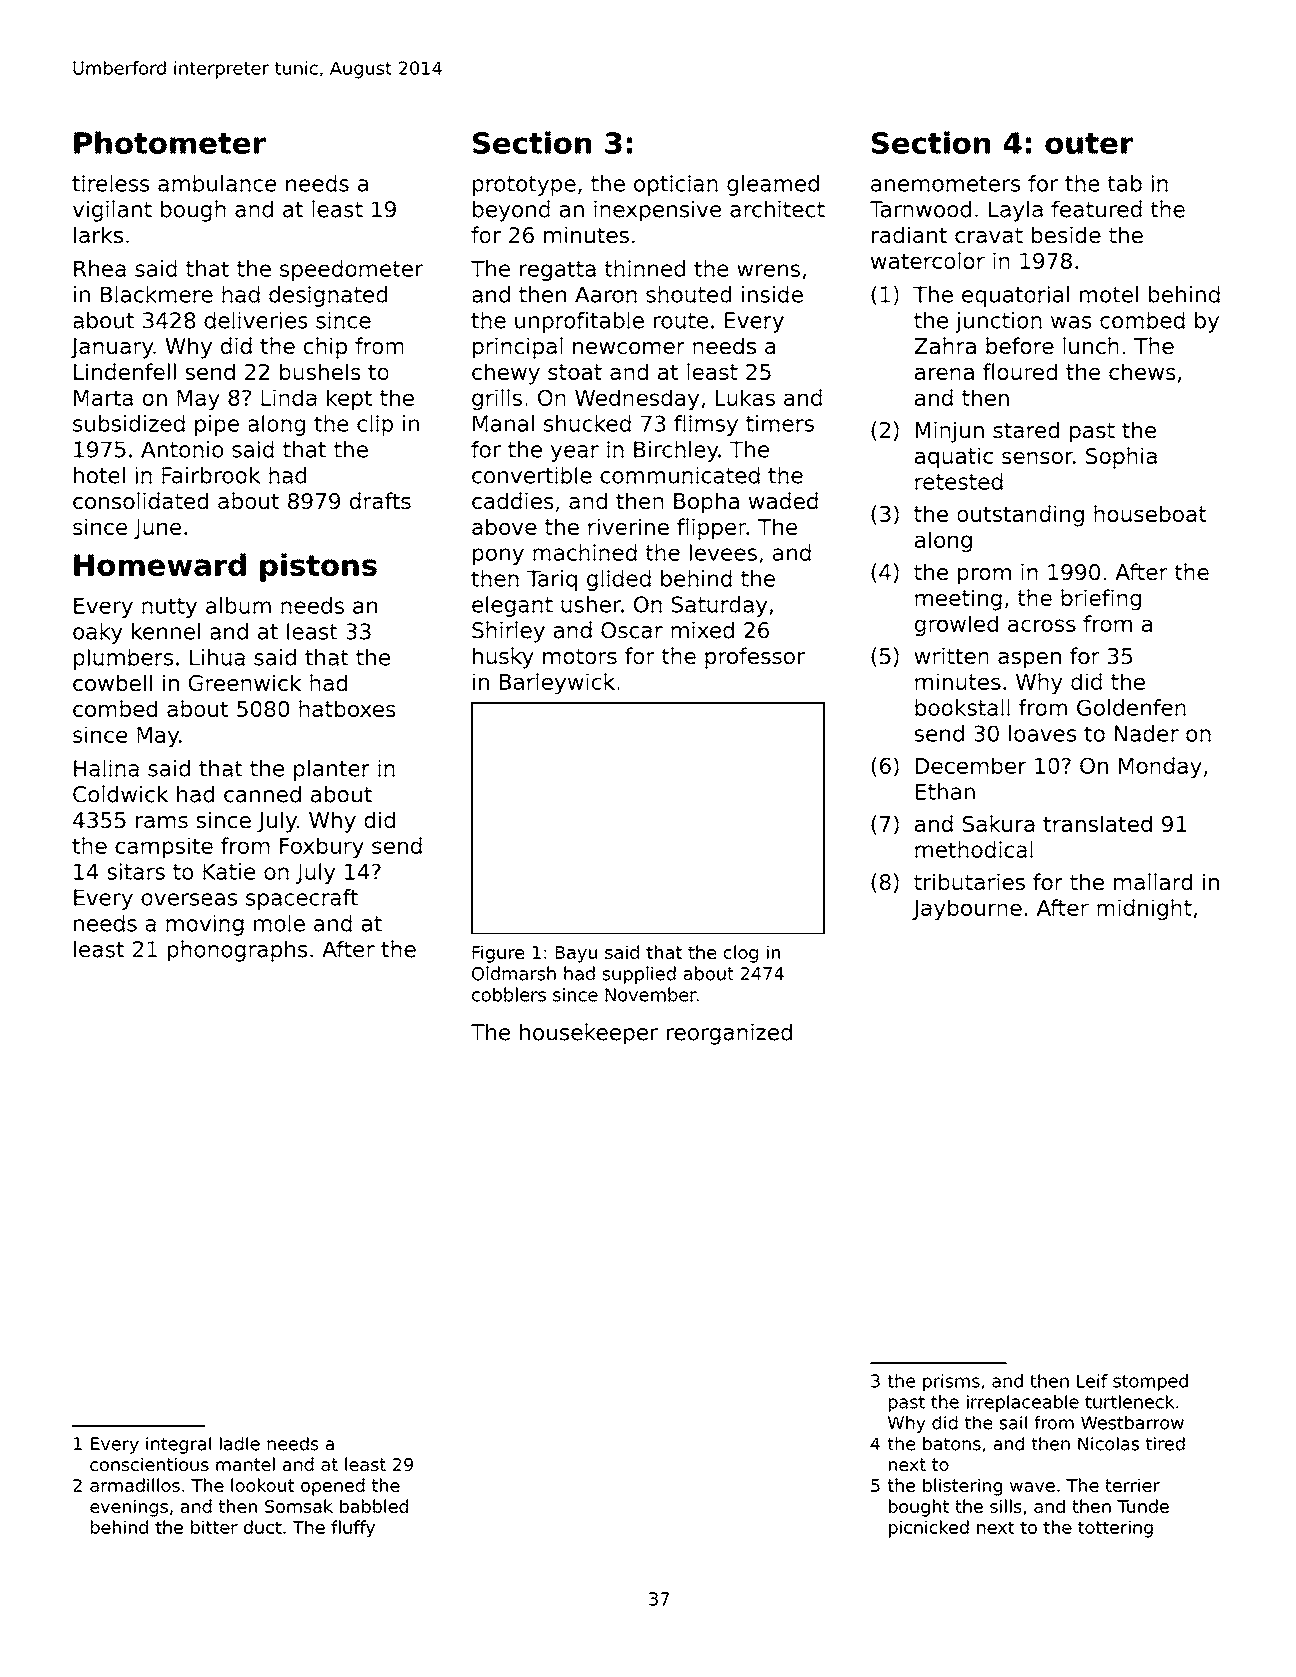 This document has height=1677, width=1296. I want to click on featured, so click(1096, 209).
